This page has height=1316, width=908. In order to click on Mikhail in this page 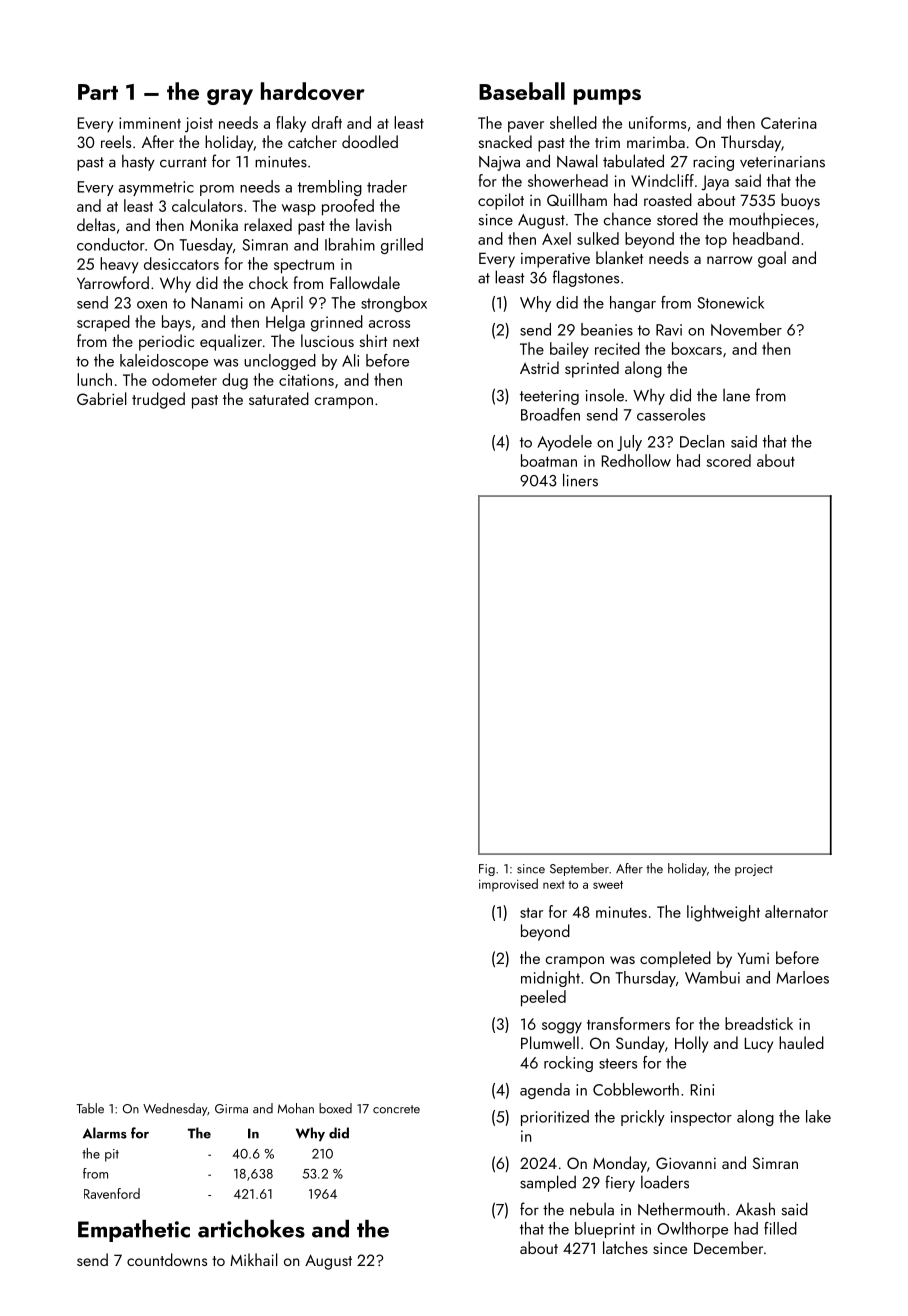, I will do `click(254, 1259)`.
